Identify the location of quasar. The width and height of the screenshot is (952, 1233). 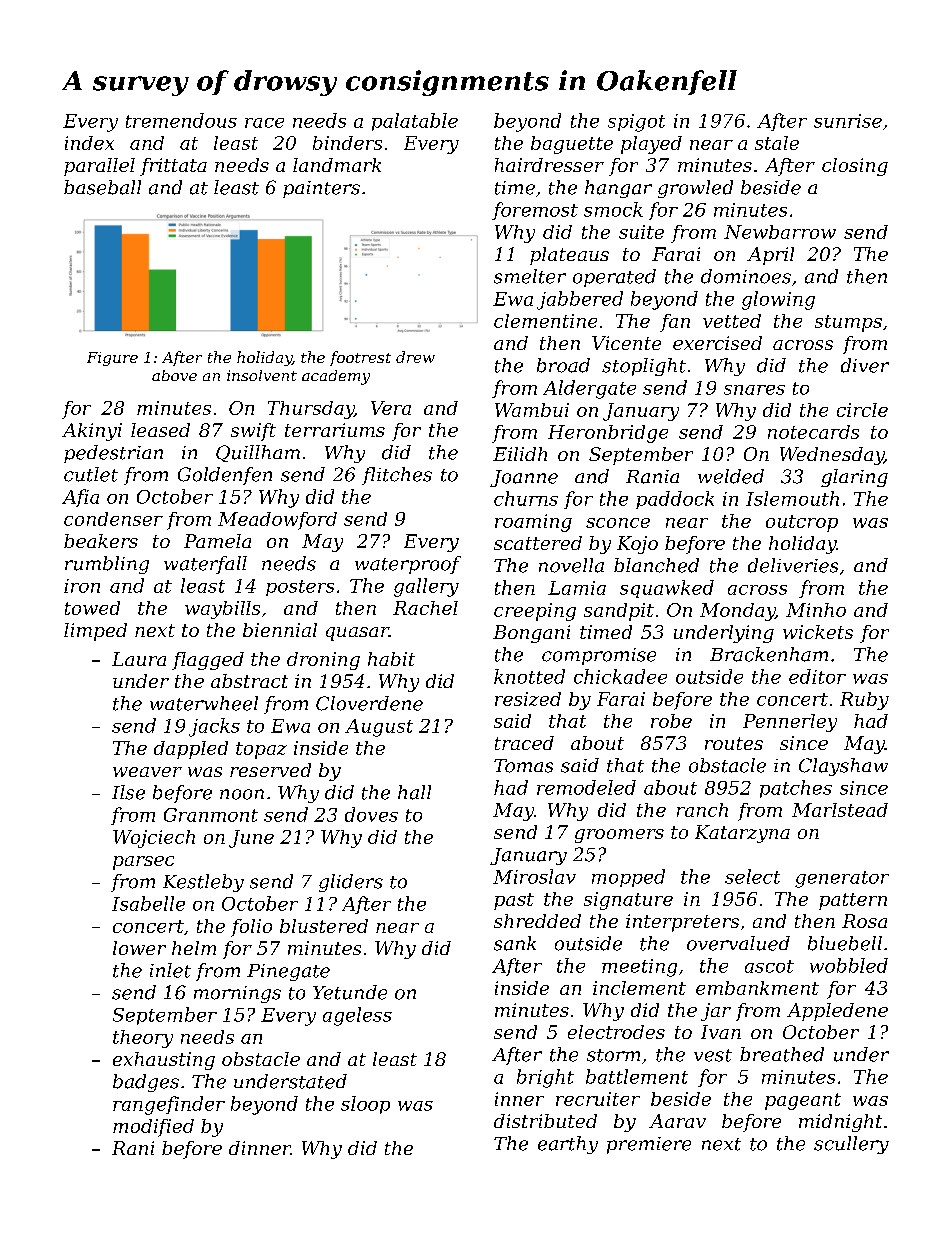
(357, 634).
